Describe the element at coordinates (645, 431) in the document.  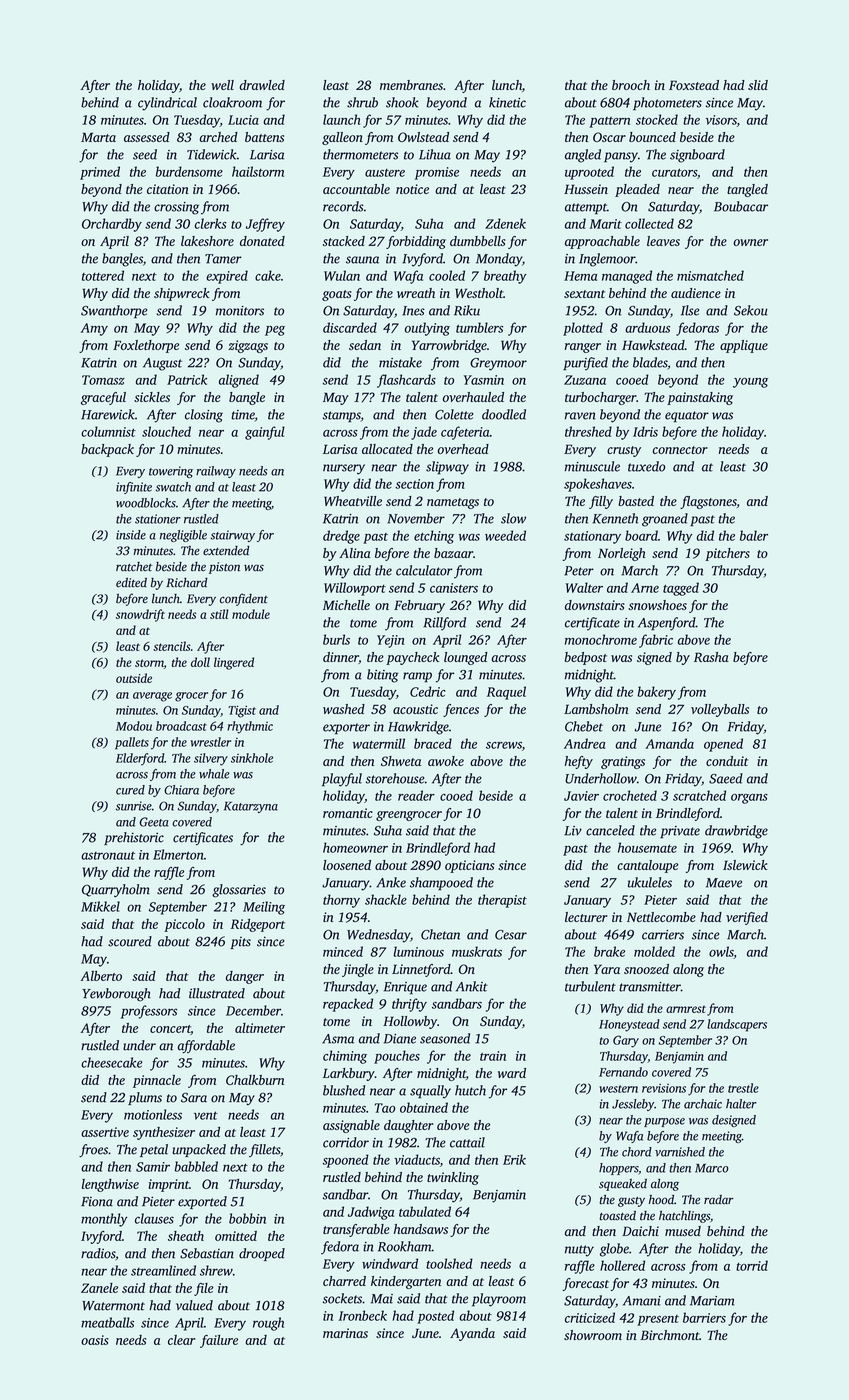
I see `Idris` at that location.
